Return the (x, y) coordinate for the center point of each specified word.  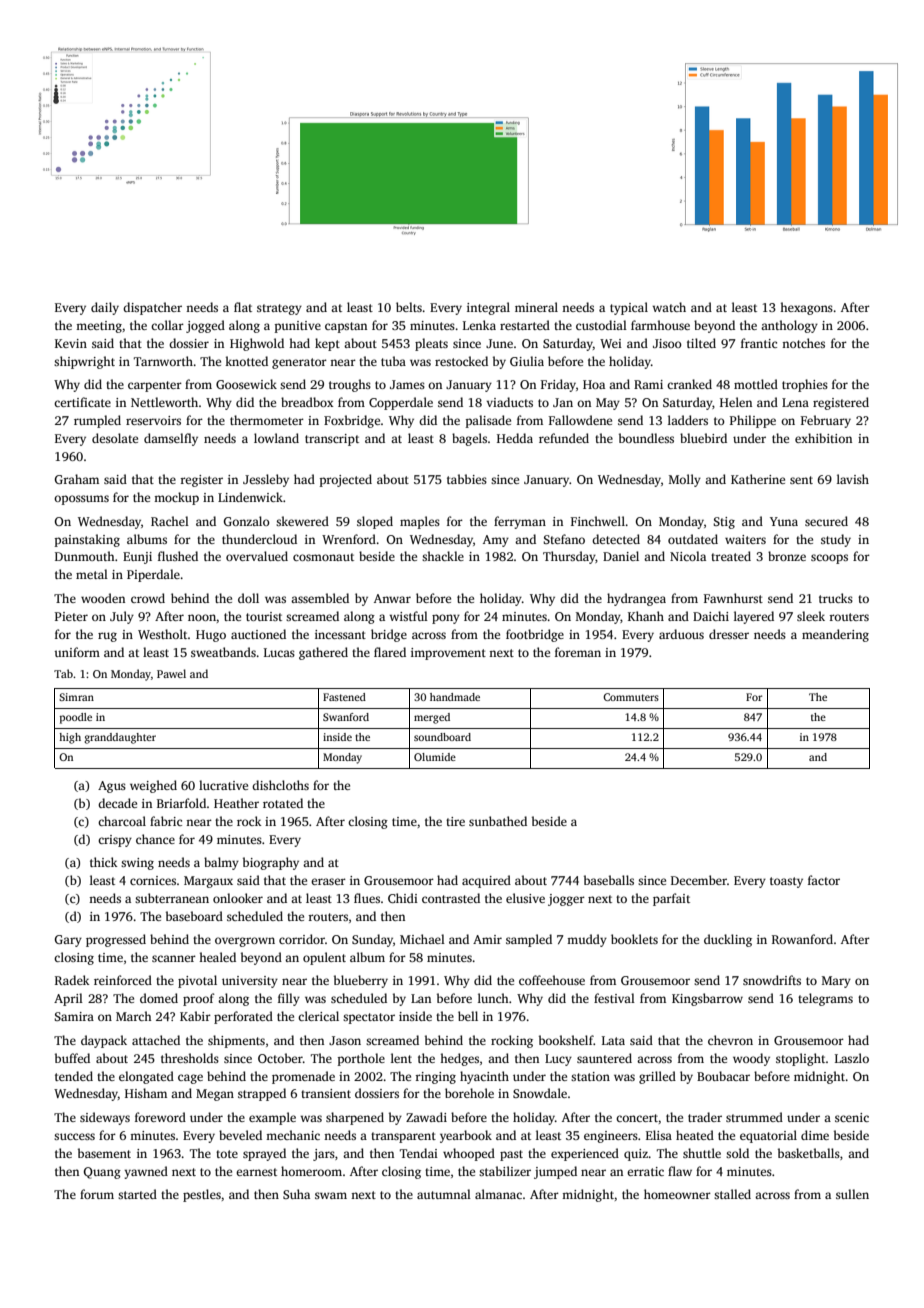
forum (97, 1194)
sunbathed (498, 821)
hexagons (806, 308)
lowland (276, 438)
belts (409, 307)
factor (824, 880)
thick (104, 862)
